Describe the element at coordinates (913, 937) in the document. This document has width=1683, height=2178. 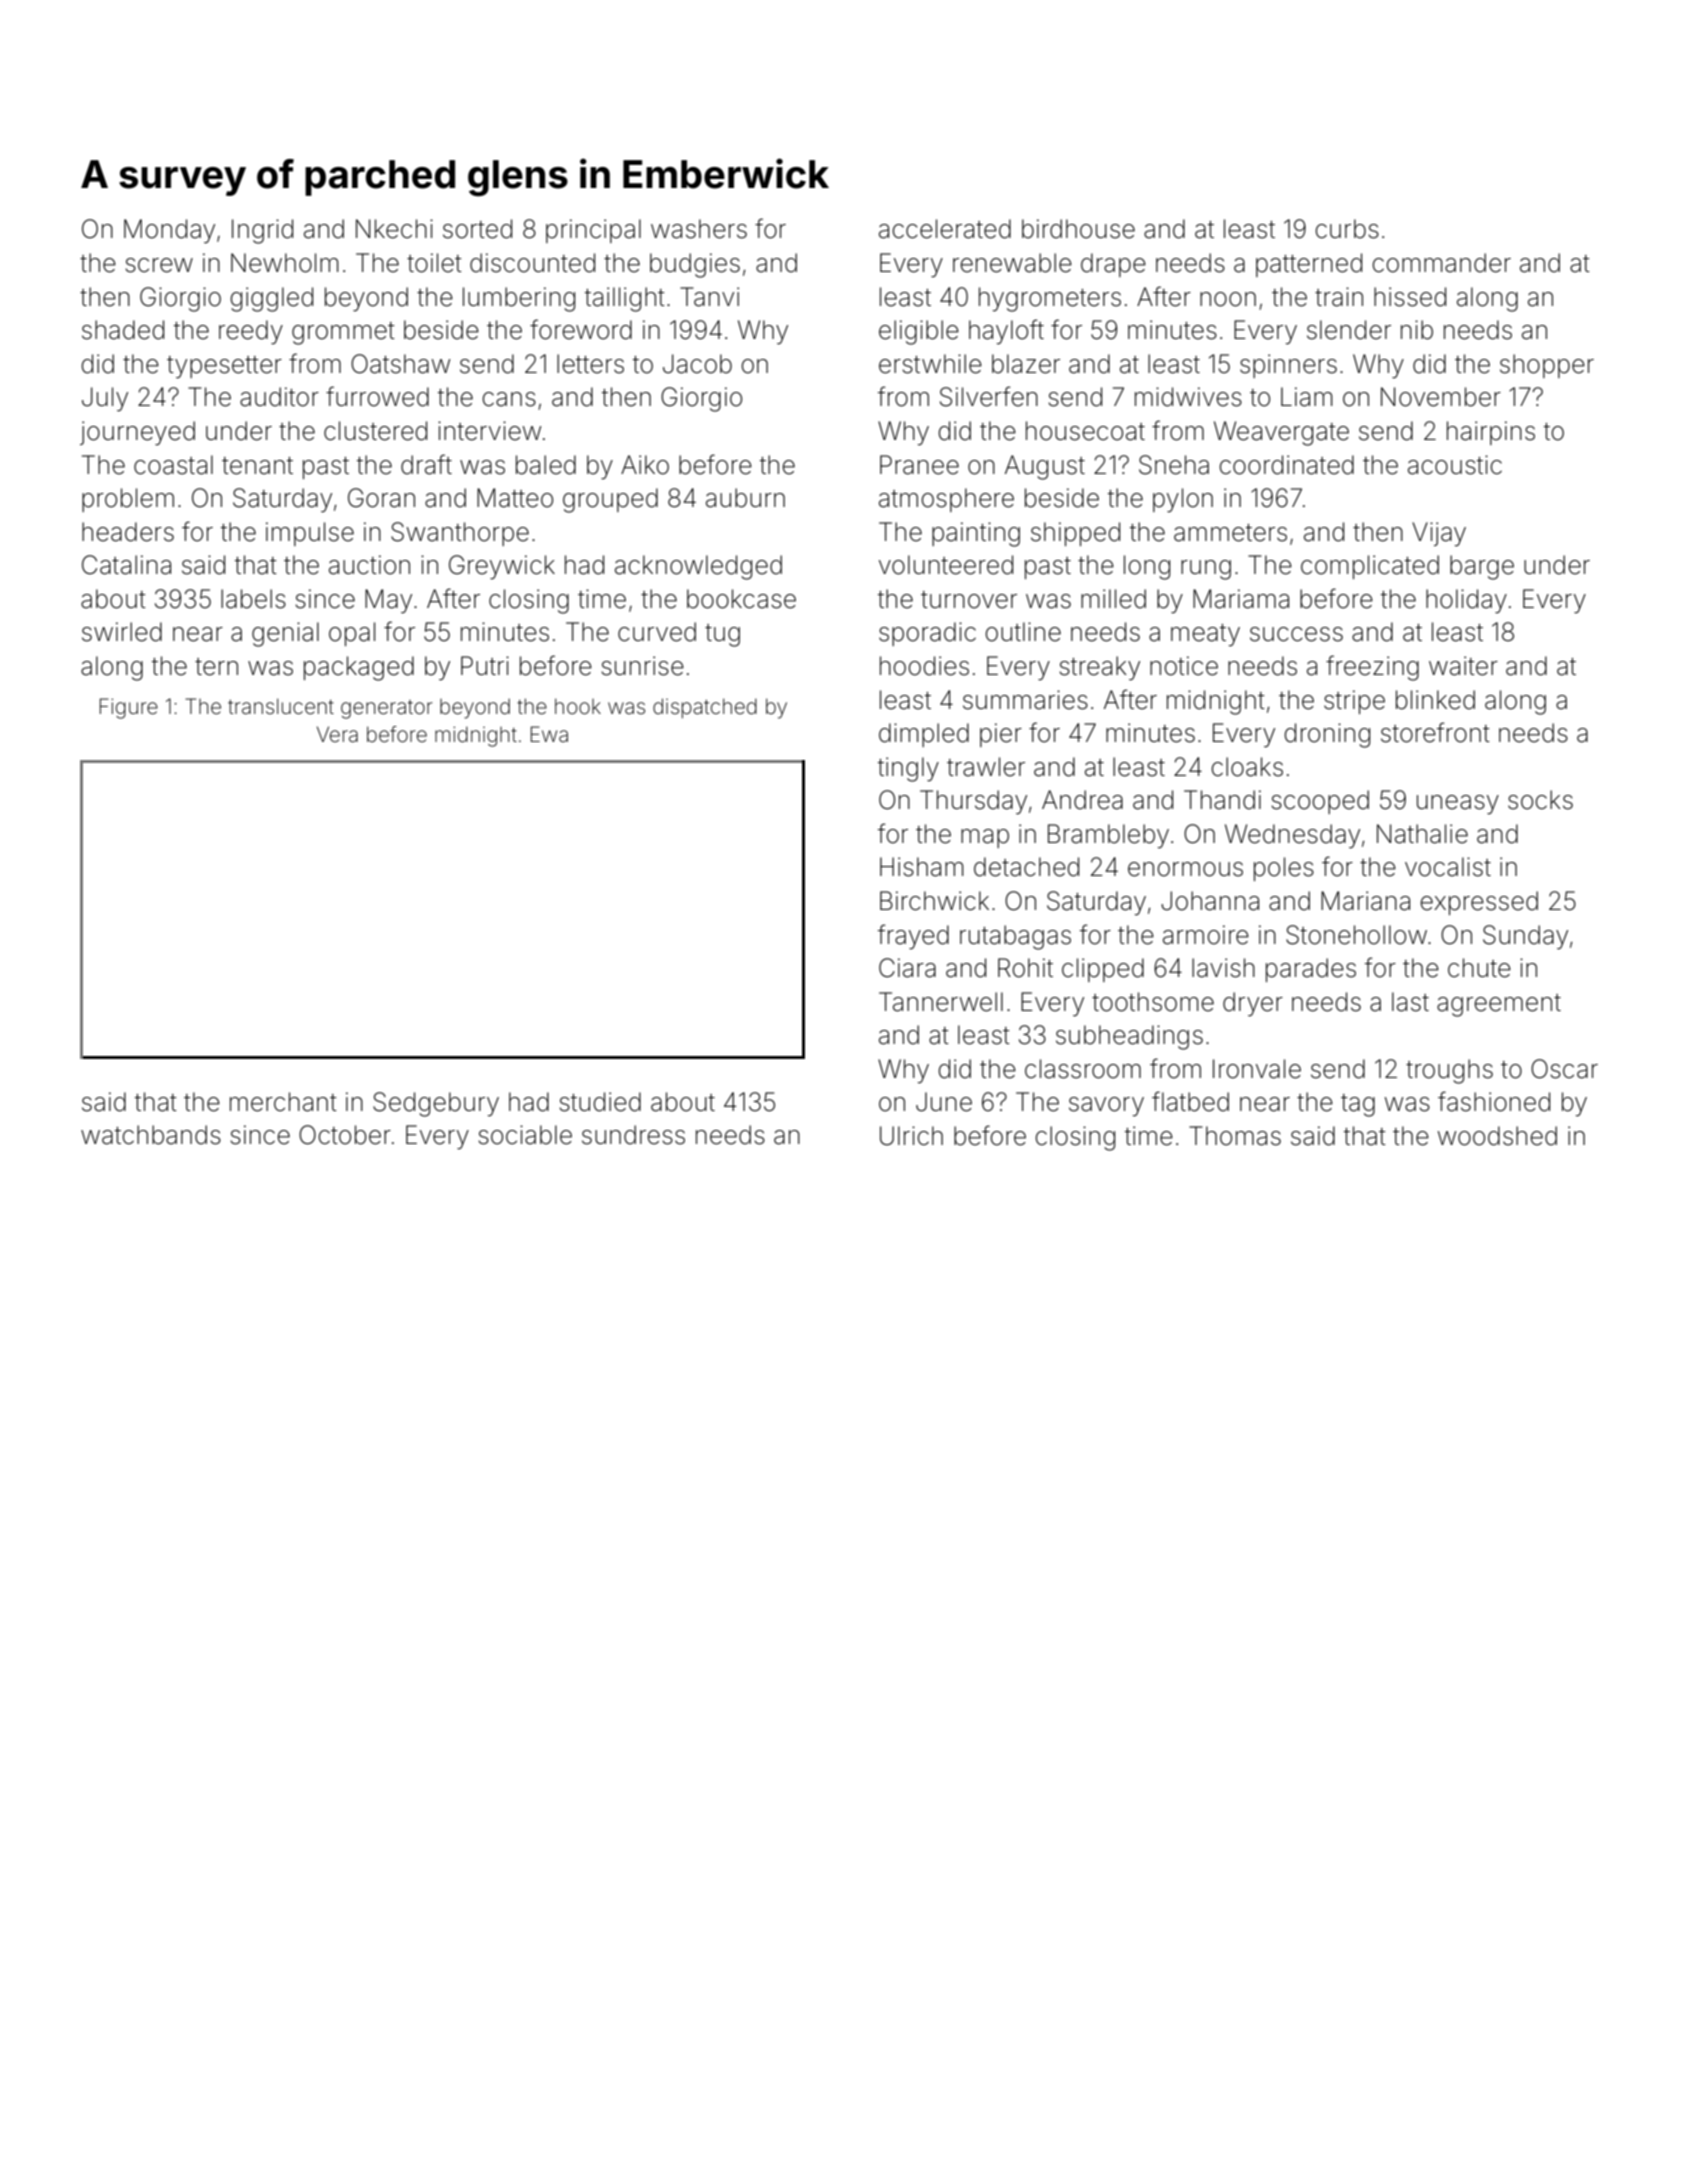
I see `frayed` at that location.
